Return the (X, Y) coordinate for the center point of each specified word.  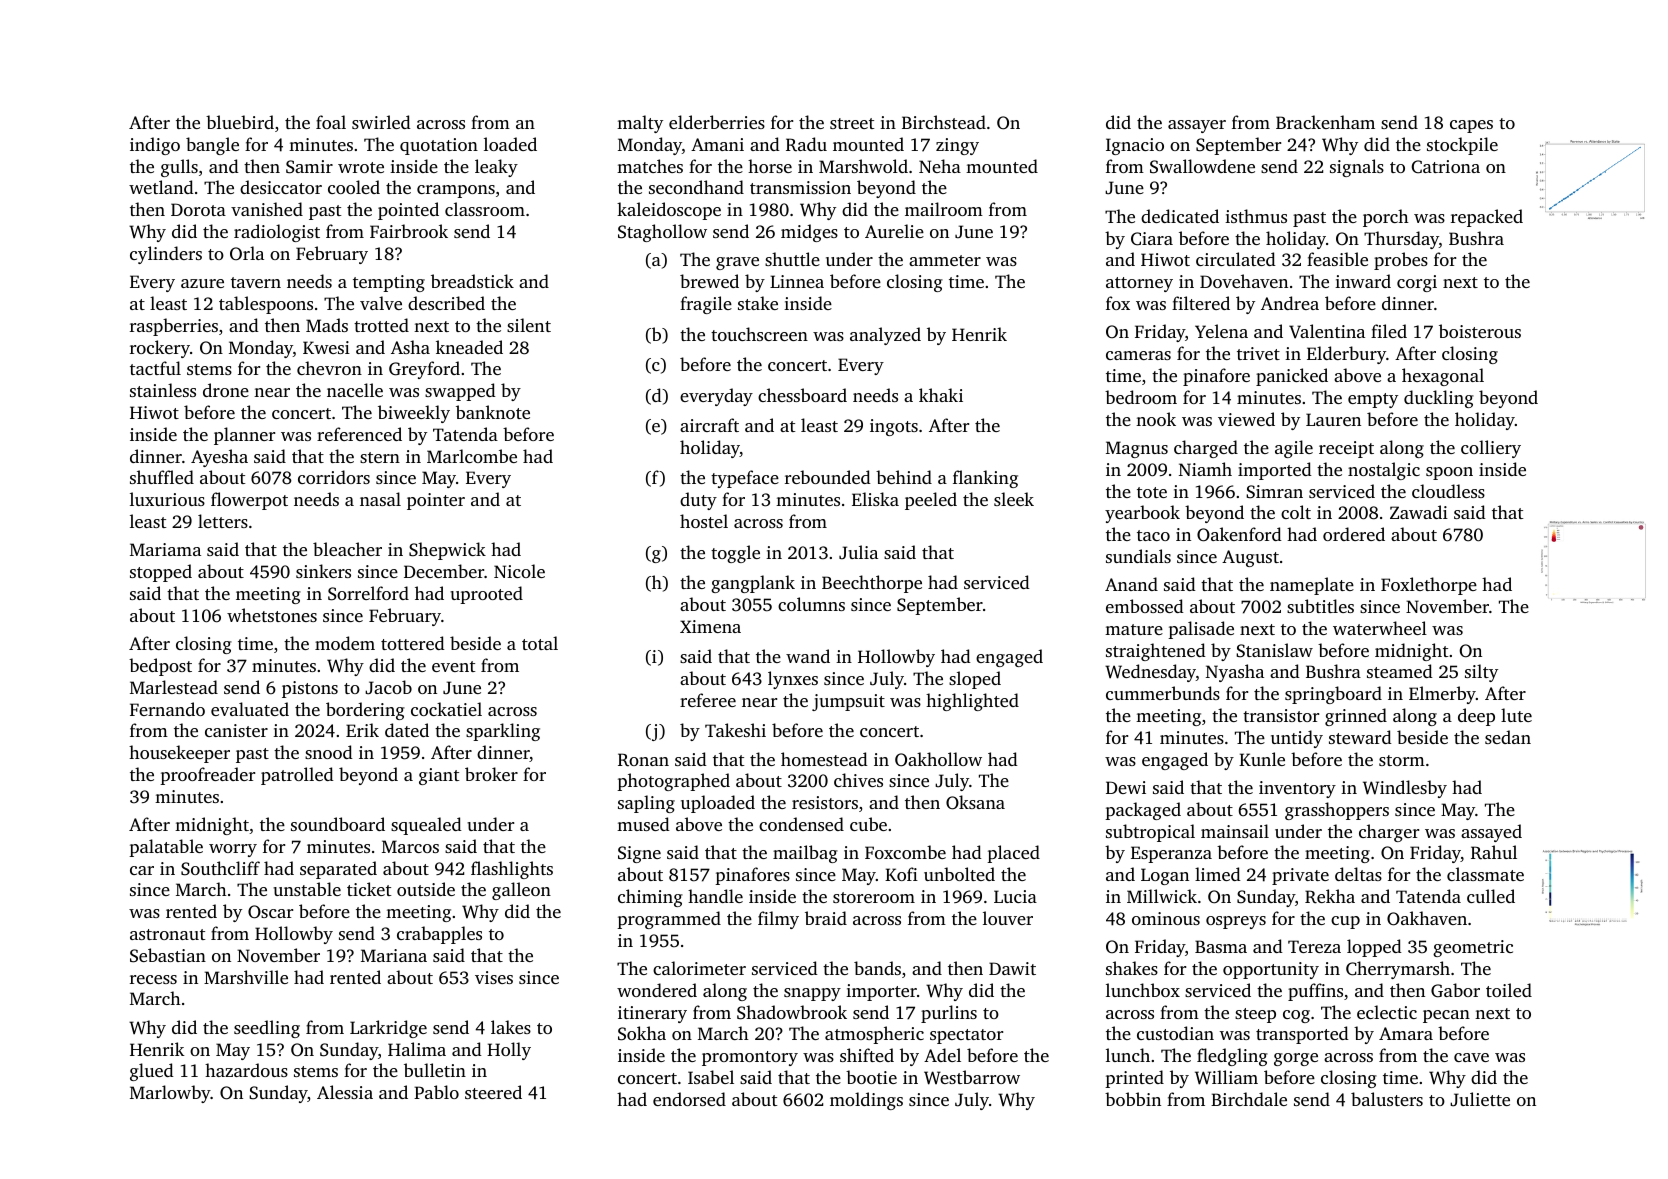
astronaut (168, 934)
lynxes (793, 680)
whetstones (272, 615)
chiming (650, 898)
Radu (806, 144)
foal (331, 122)
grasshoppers (1337, 811)
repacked (1487, 218)
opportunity (1271, 970)
